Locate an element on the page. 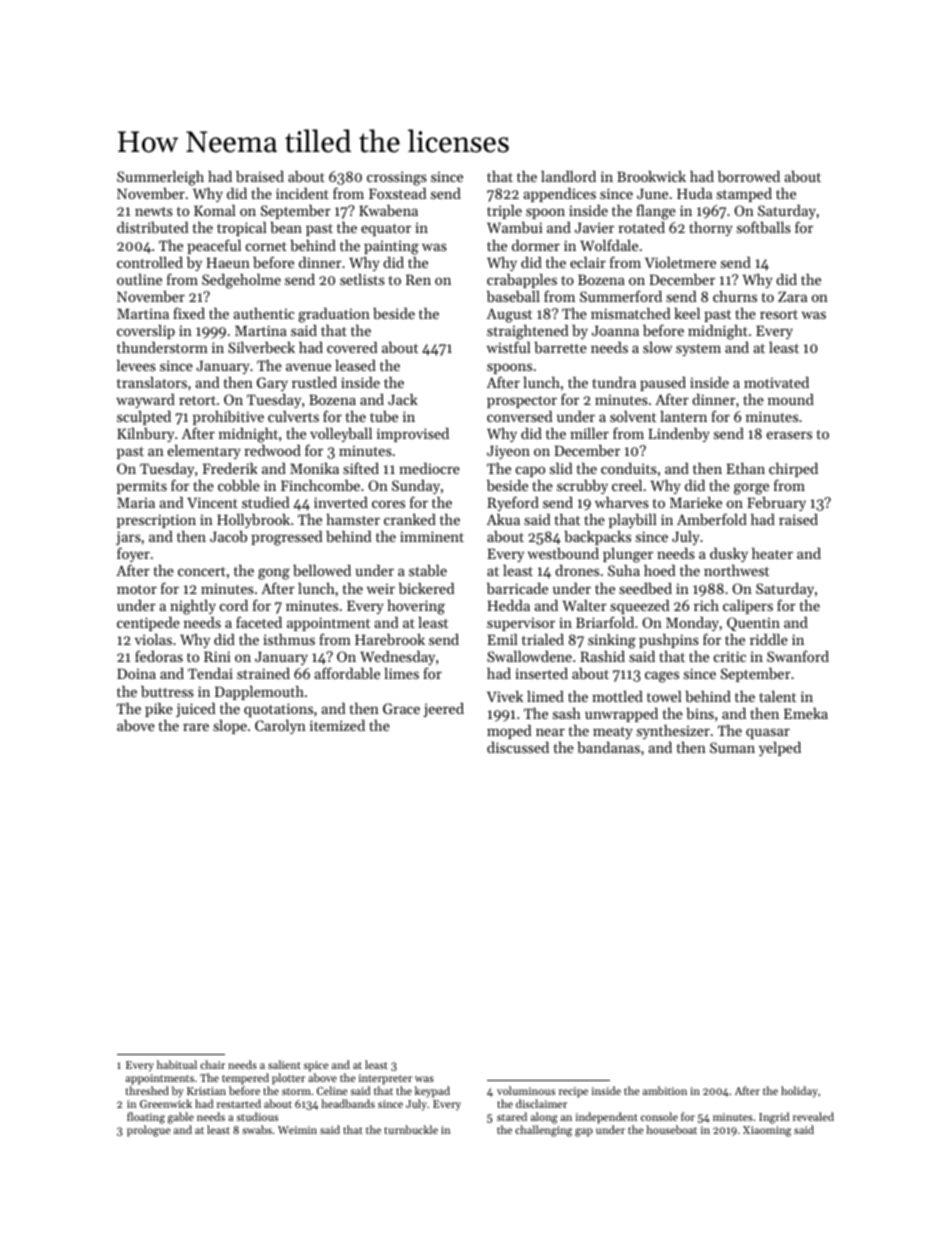  ambition is located at coordinates (665, 1090).
